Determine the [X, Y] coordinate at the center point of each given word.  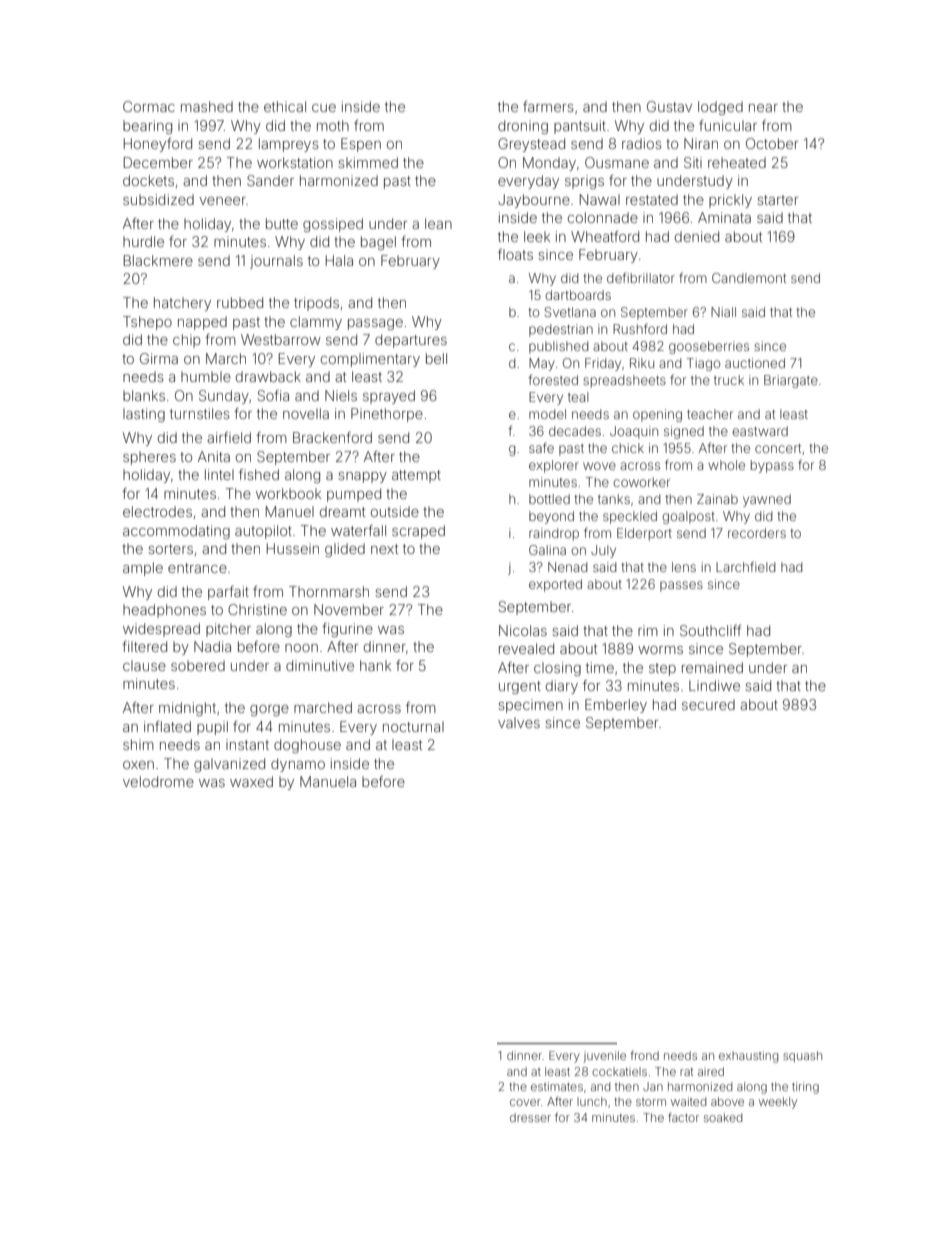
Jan [653, 1086]
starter [777, 200]
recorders [757, 533]
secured [708, 704]
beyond [551, 517]
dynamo [298, 765]
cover [525, 1102]
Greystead [531, 145]
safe [541, 448]
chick [628, 448]
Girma [159, 358]
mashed [207, 106]
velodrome [158, 781]
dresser [530, 1117]
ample [143, 569]
